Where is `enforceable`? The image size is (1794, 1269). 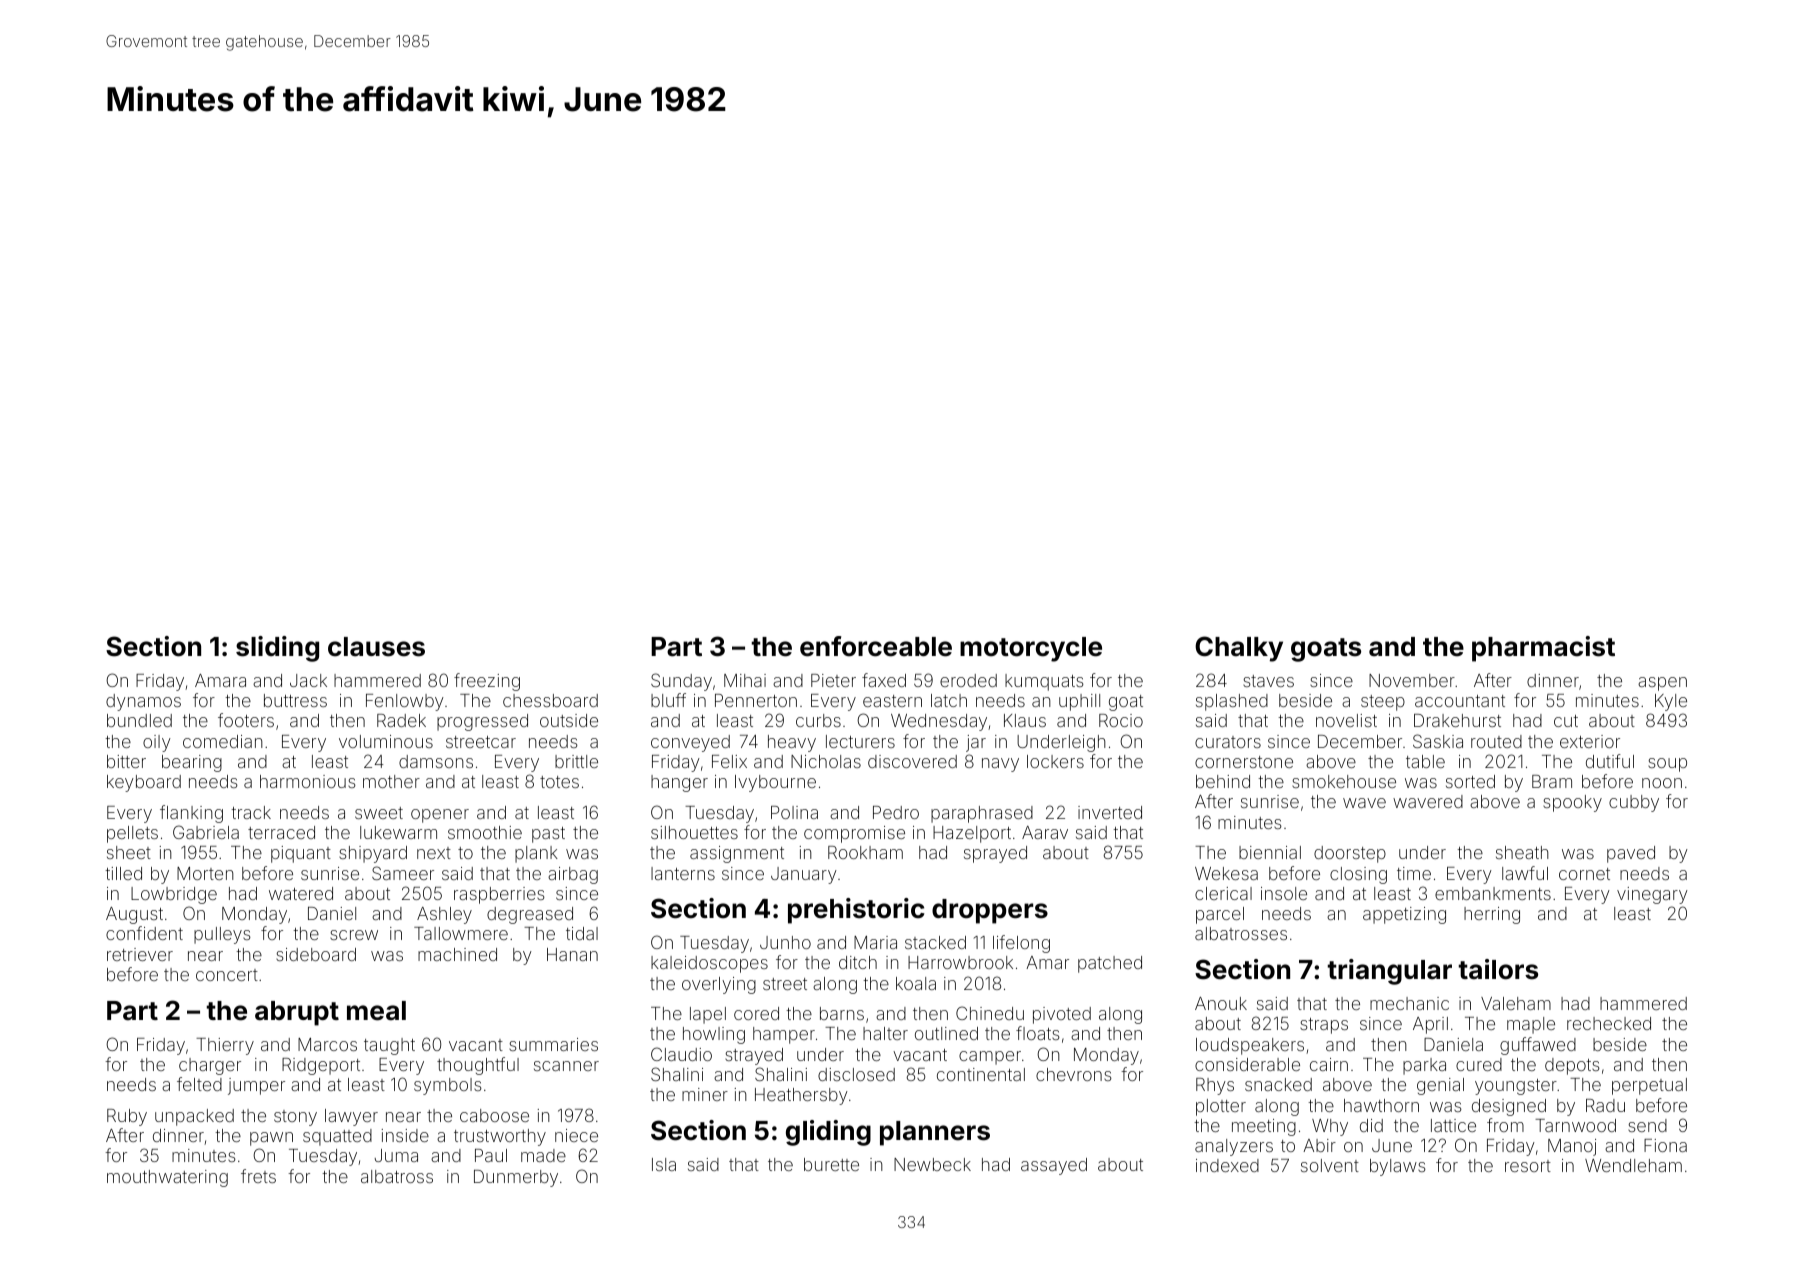
enforceable is located at coordinates (876, 646).
